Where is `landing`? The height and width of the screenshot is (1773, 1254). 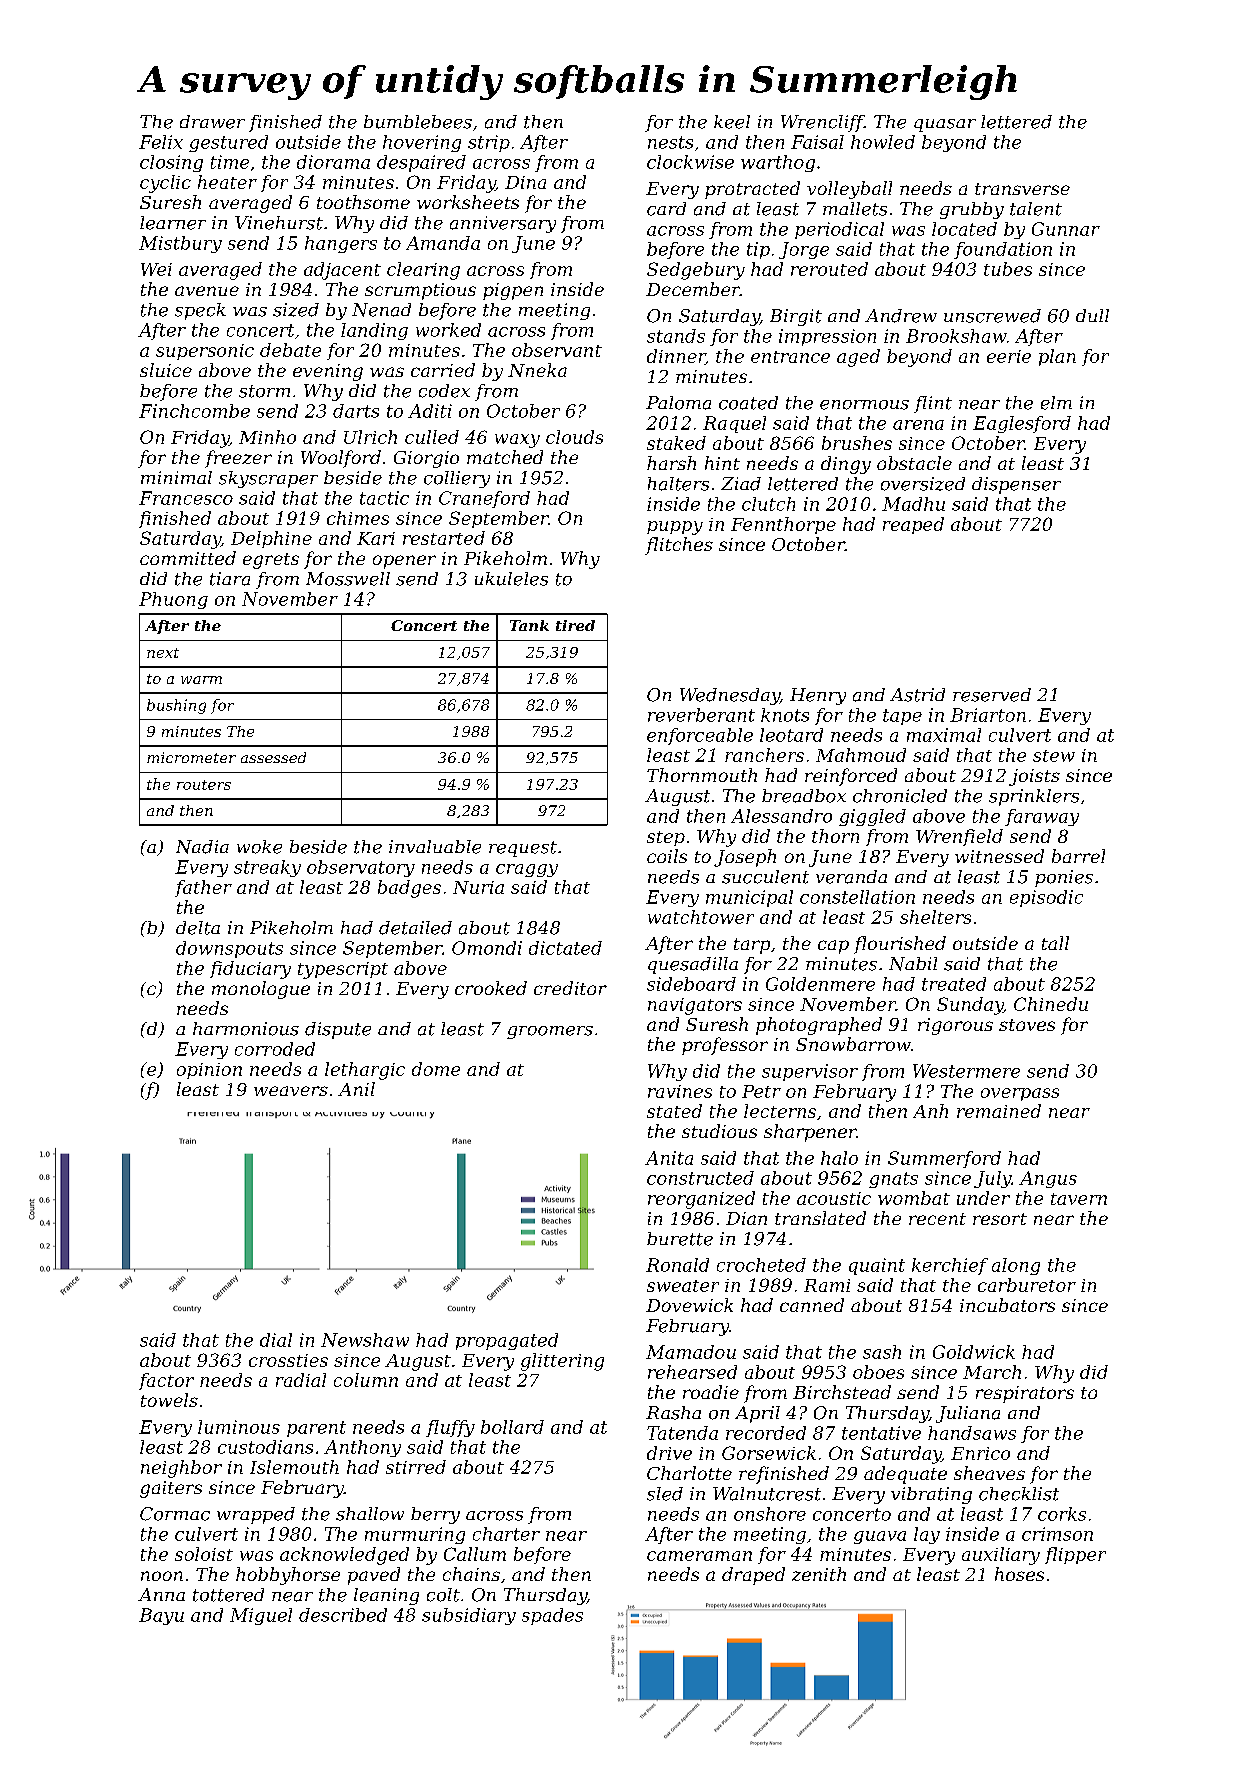 landing is located at coordinates (374, 331).
